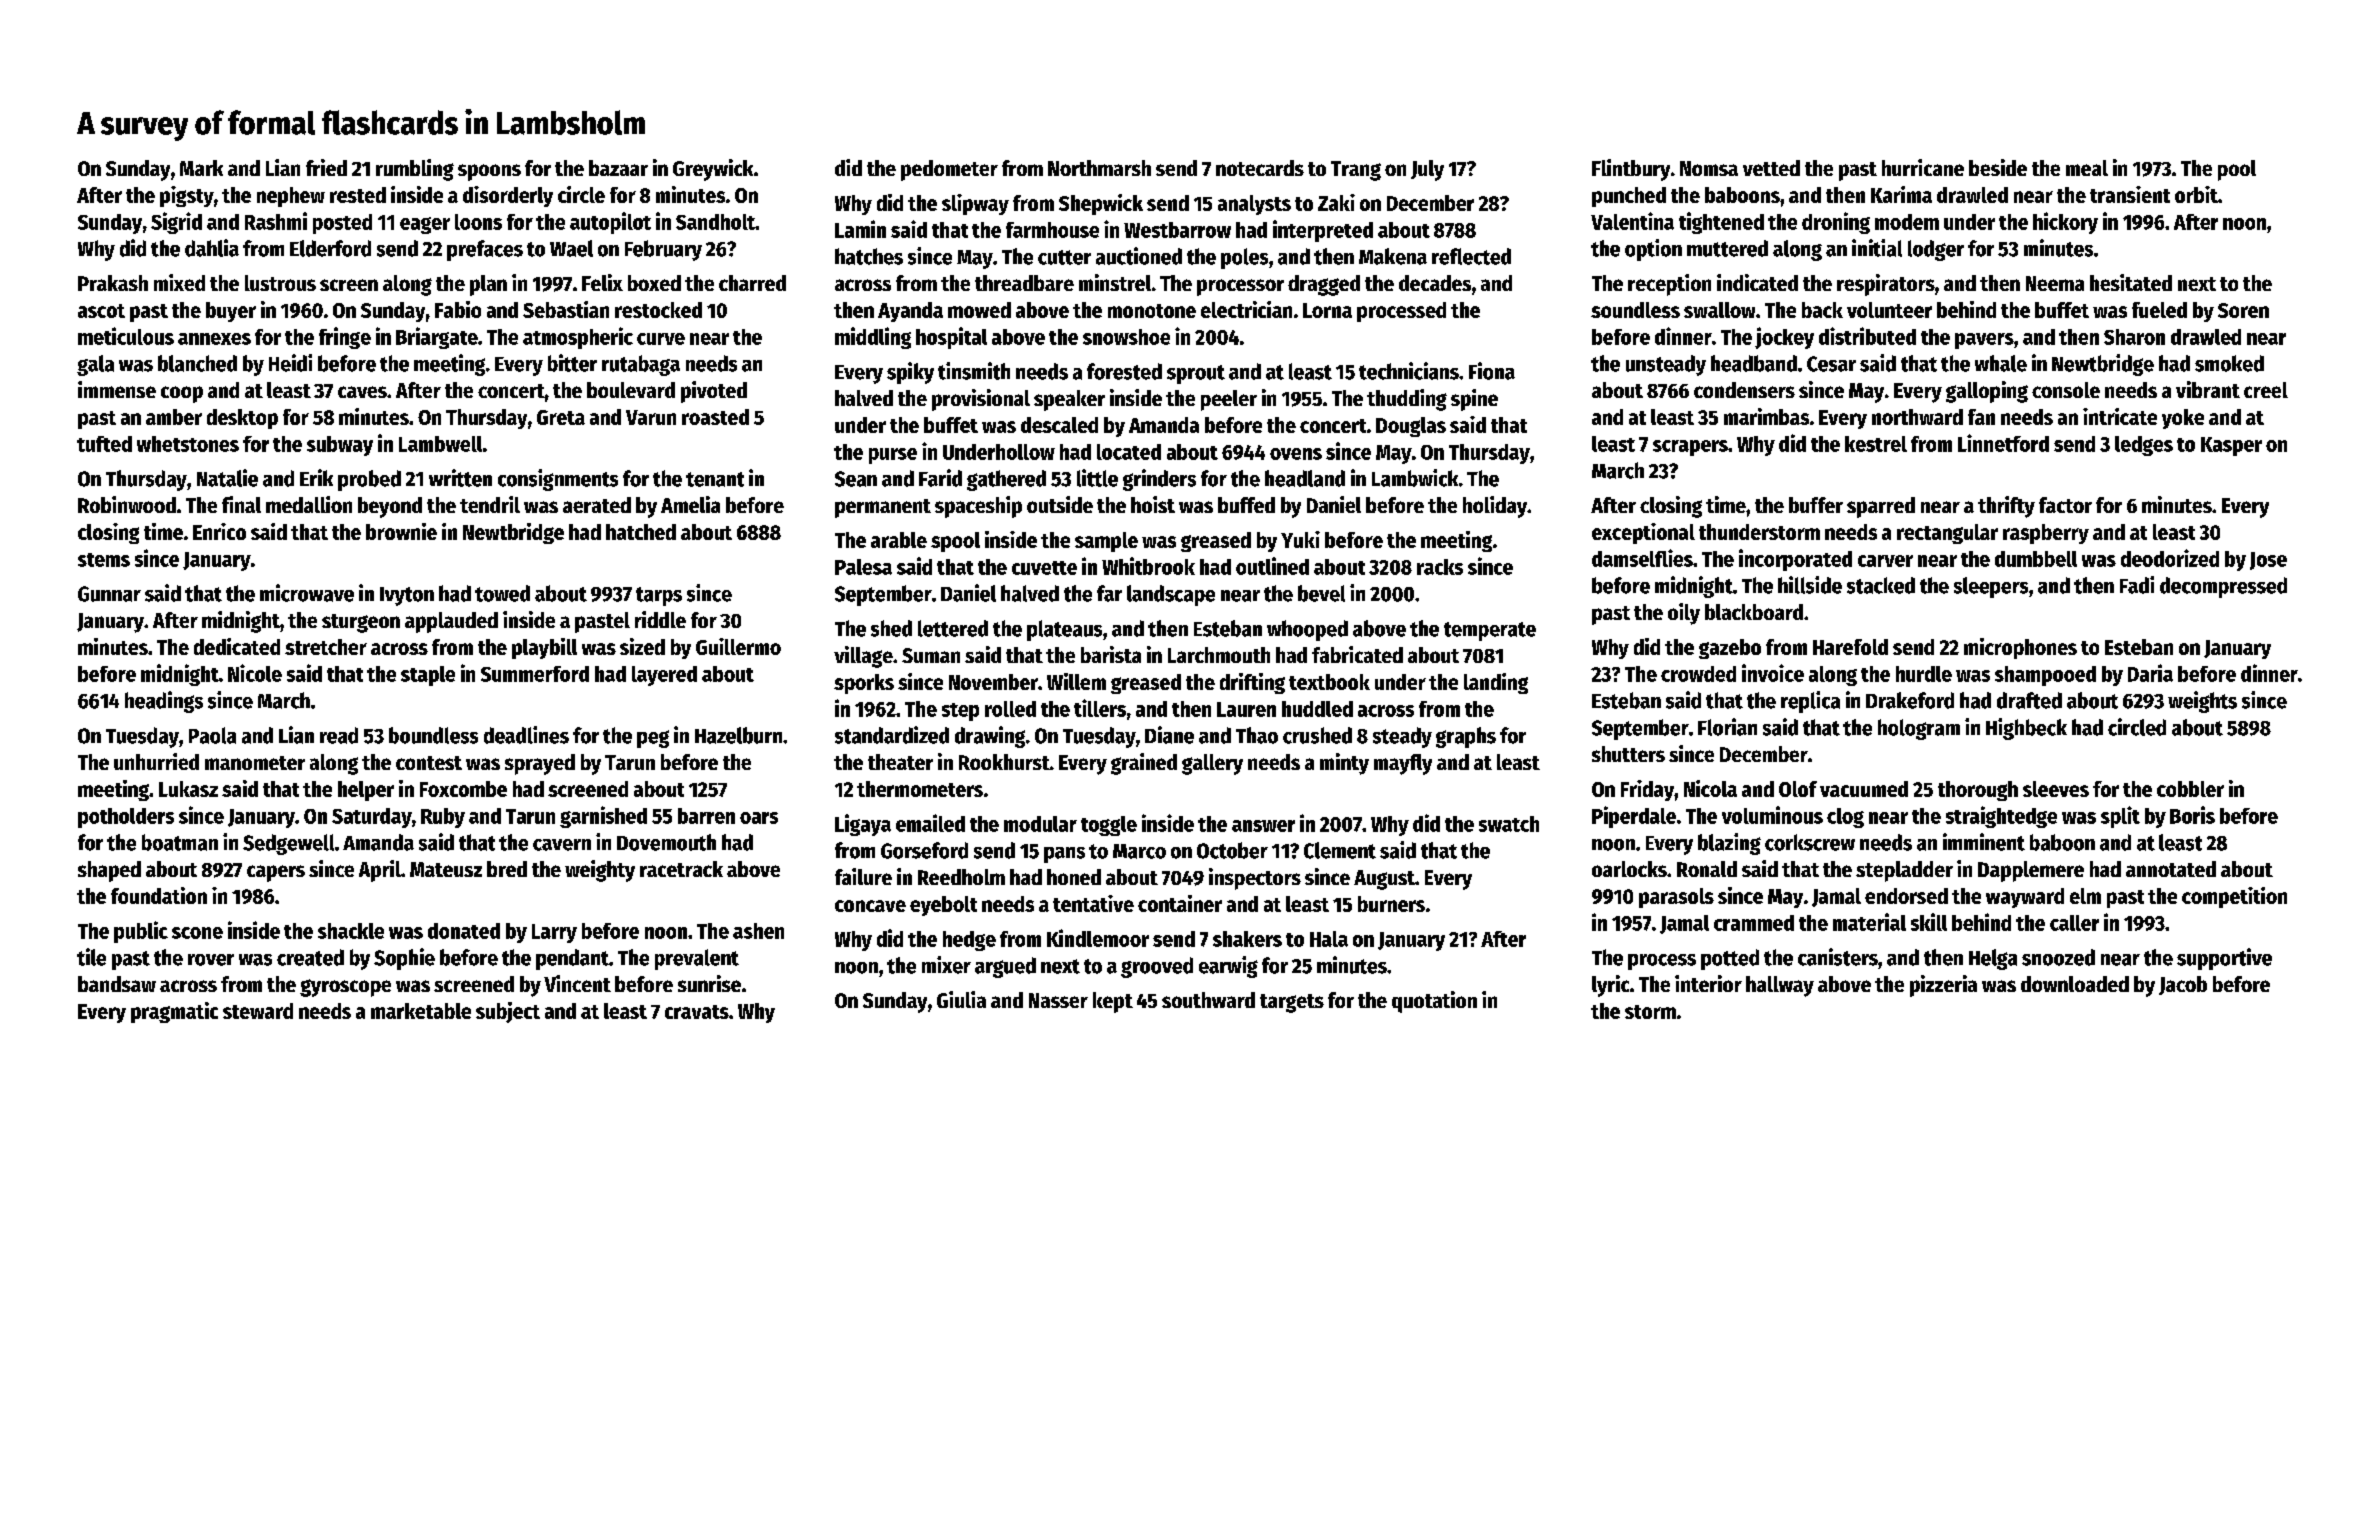 This page has width=2380, height=1540. Describe the element at coordinates (1321, 593) in the page. I see `bevel` at that location.
